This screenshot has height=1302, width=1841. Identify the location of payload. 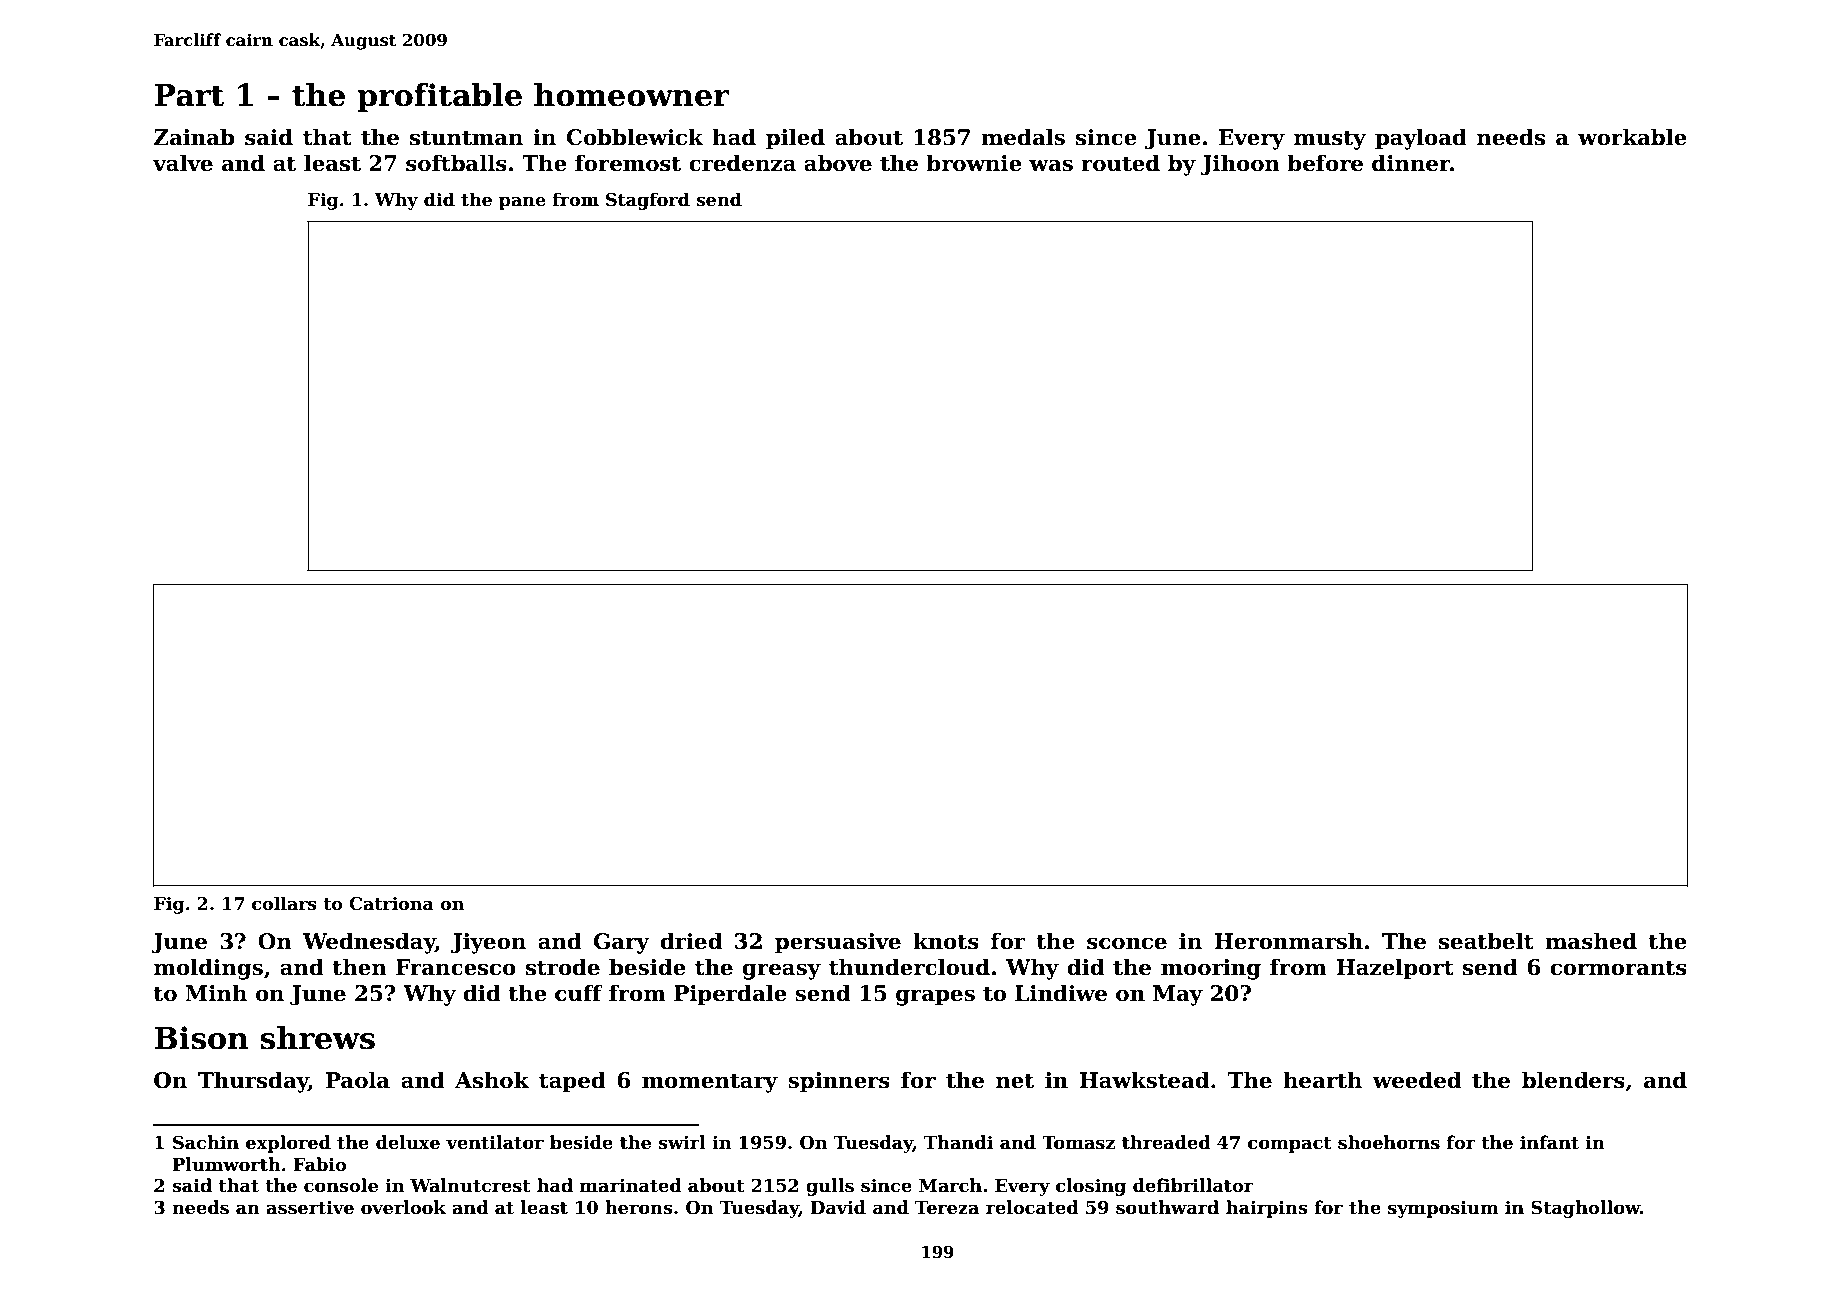
(1421, 139).
